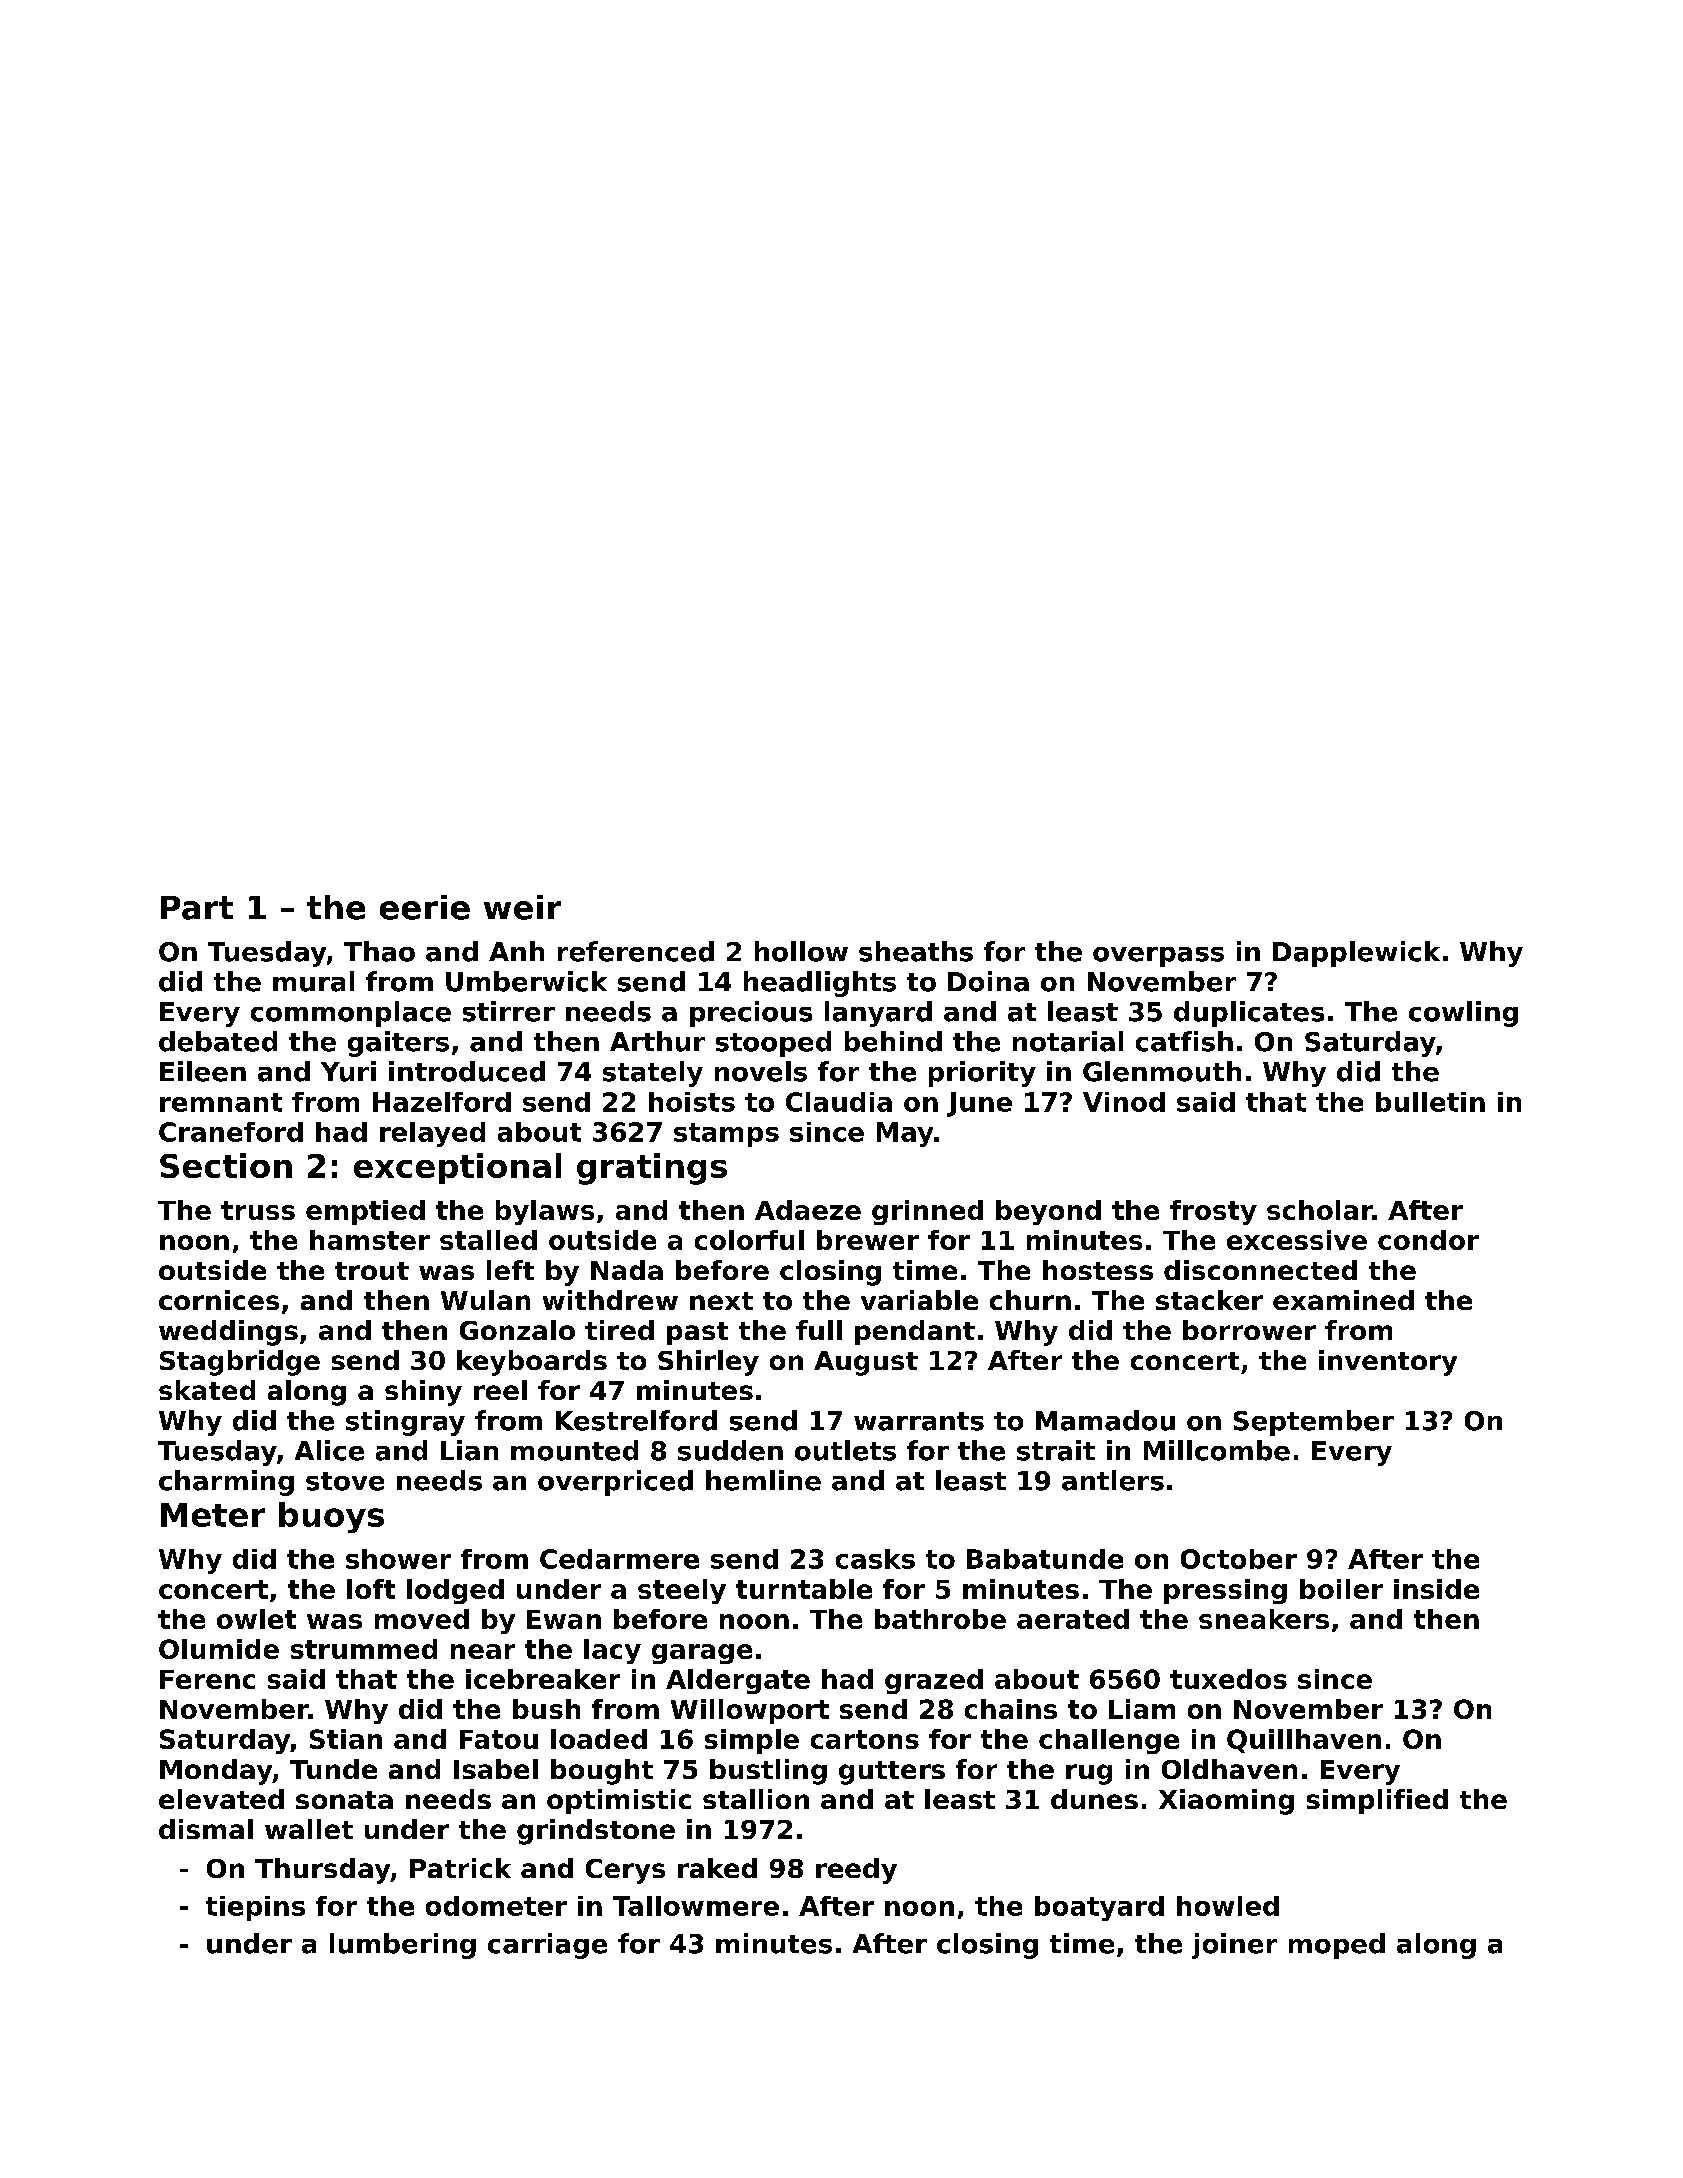 This image has height=2178, width=1683. What do you see at coordinates (1314, 1423) in the image?
I see `September` at bounding box center [1314, 1423].
